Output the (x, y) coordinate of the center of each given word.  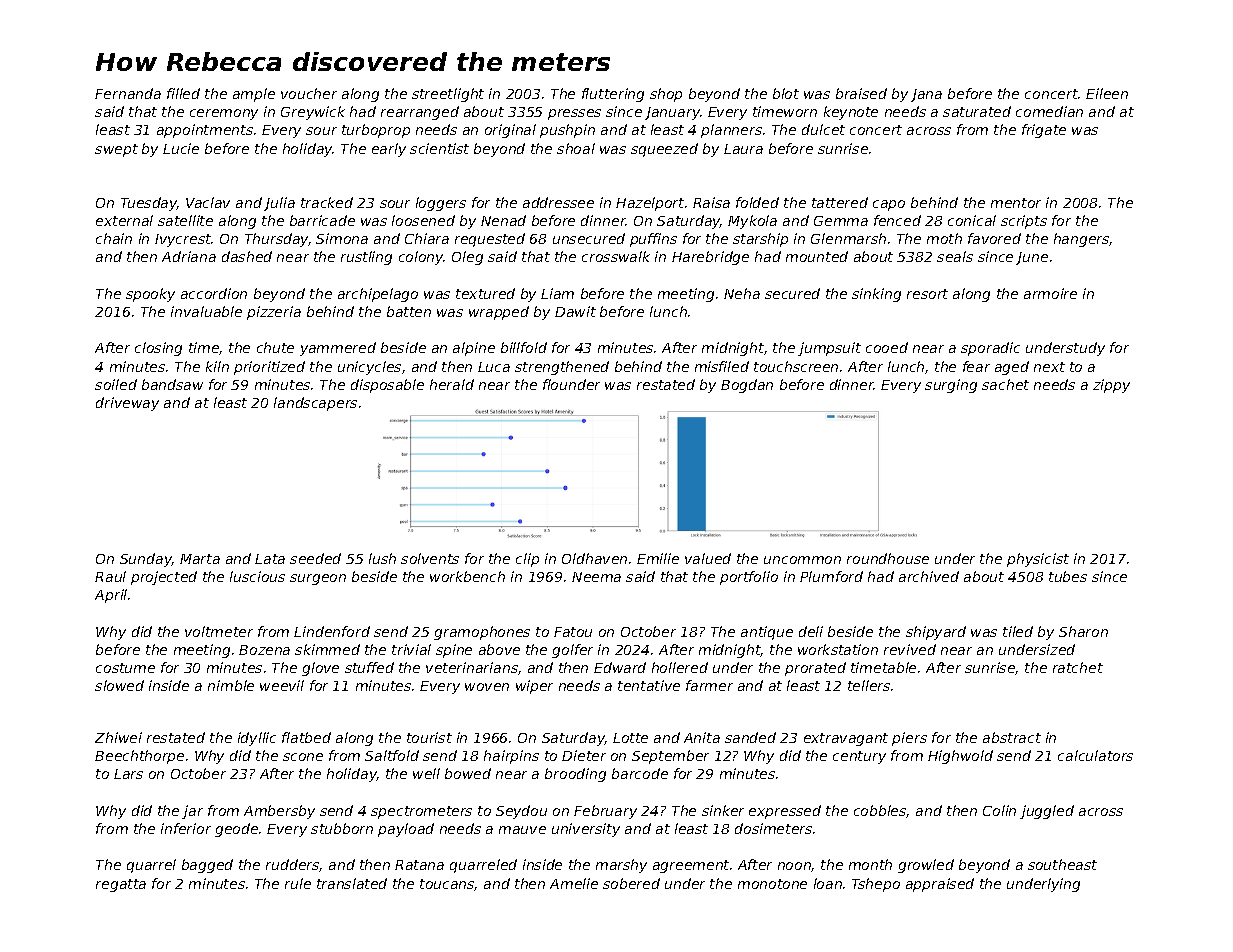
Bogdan (747, 386)
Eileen (1107, 93)
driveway (127, 404)
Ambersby (279, 812)
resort (927, 294)
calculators (1095, 755)
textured (485, 293)
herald (452, 384)
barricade (322, 220)
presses (574, 114)
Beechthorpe (139, 757)
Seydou (521, 812)
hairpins (511, 757)
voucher (309, 93)
